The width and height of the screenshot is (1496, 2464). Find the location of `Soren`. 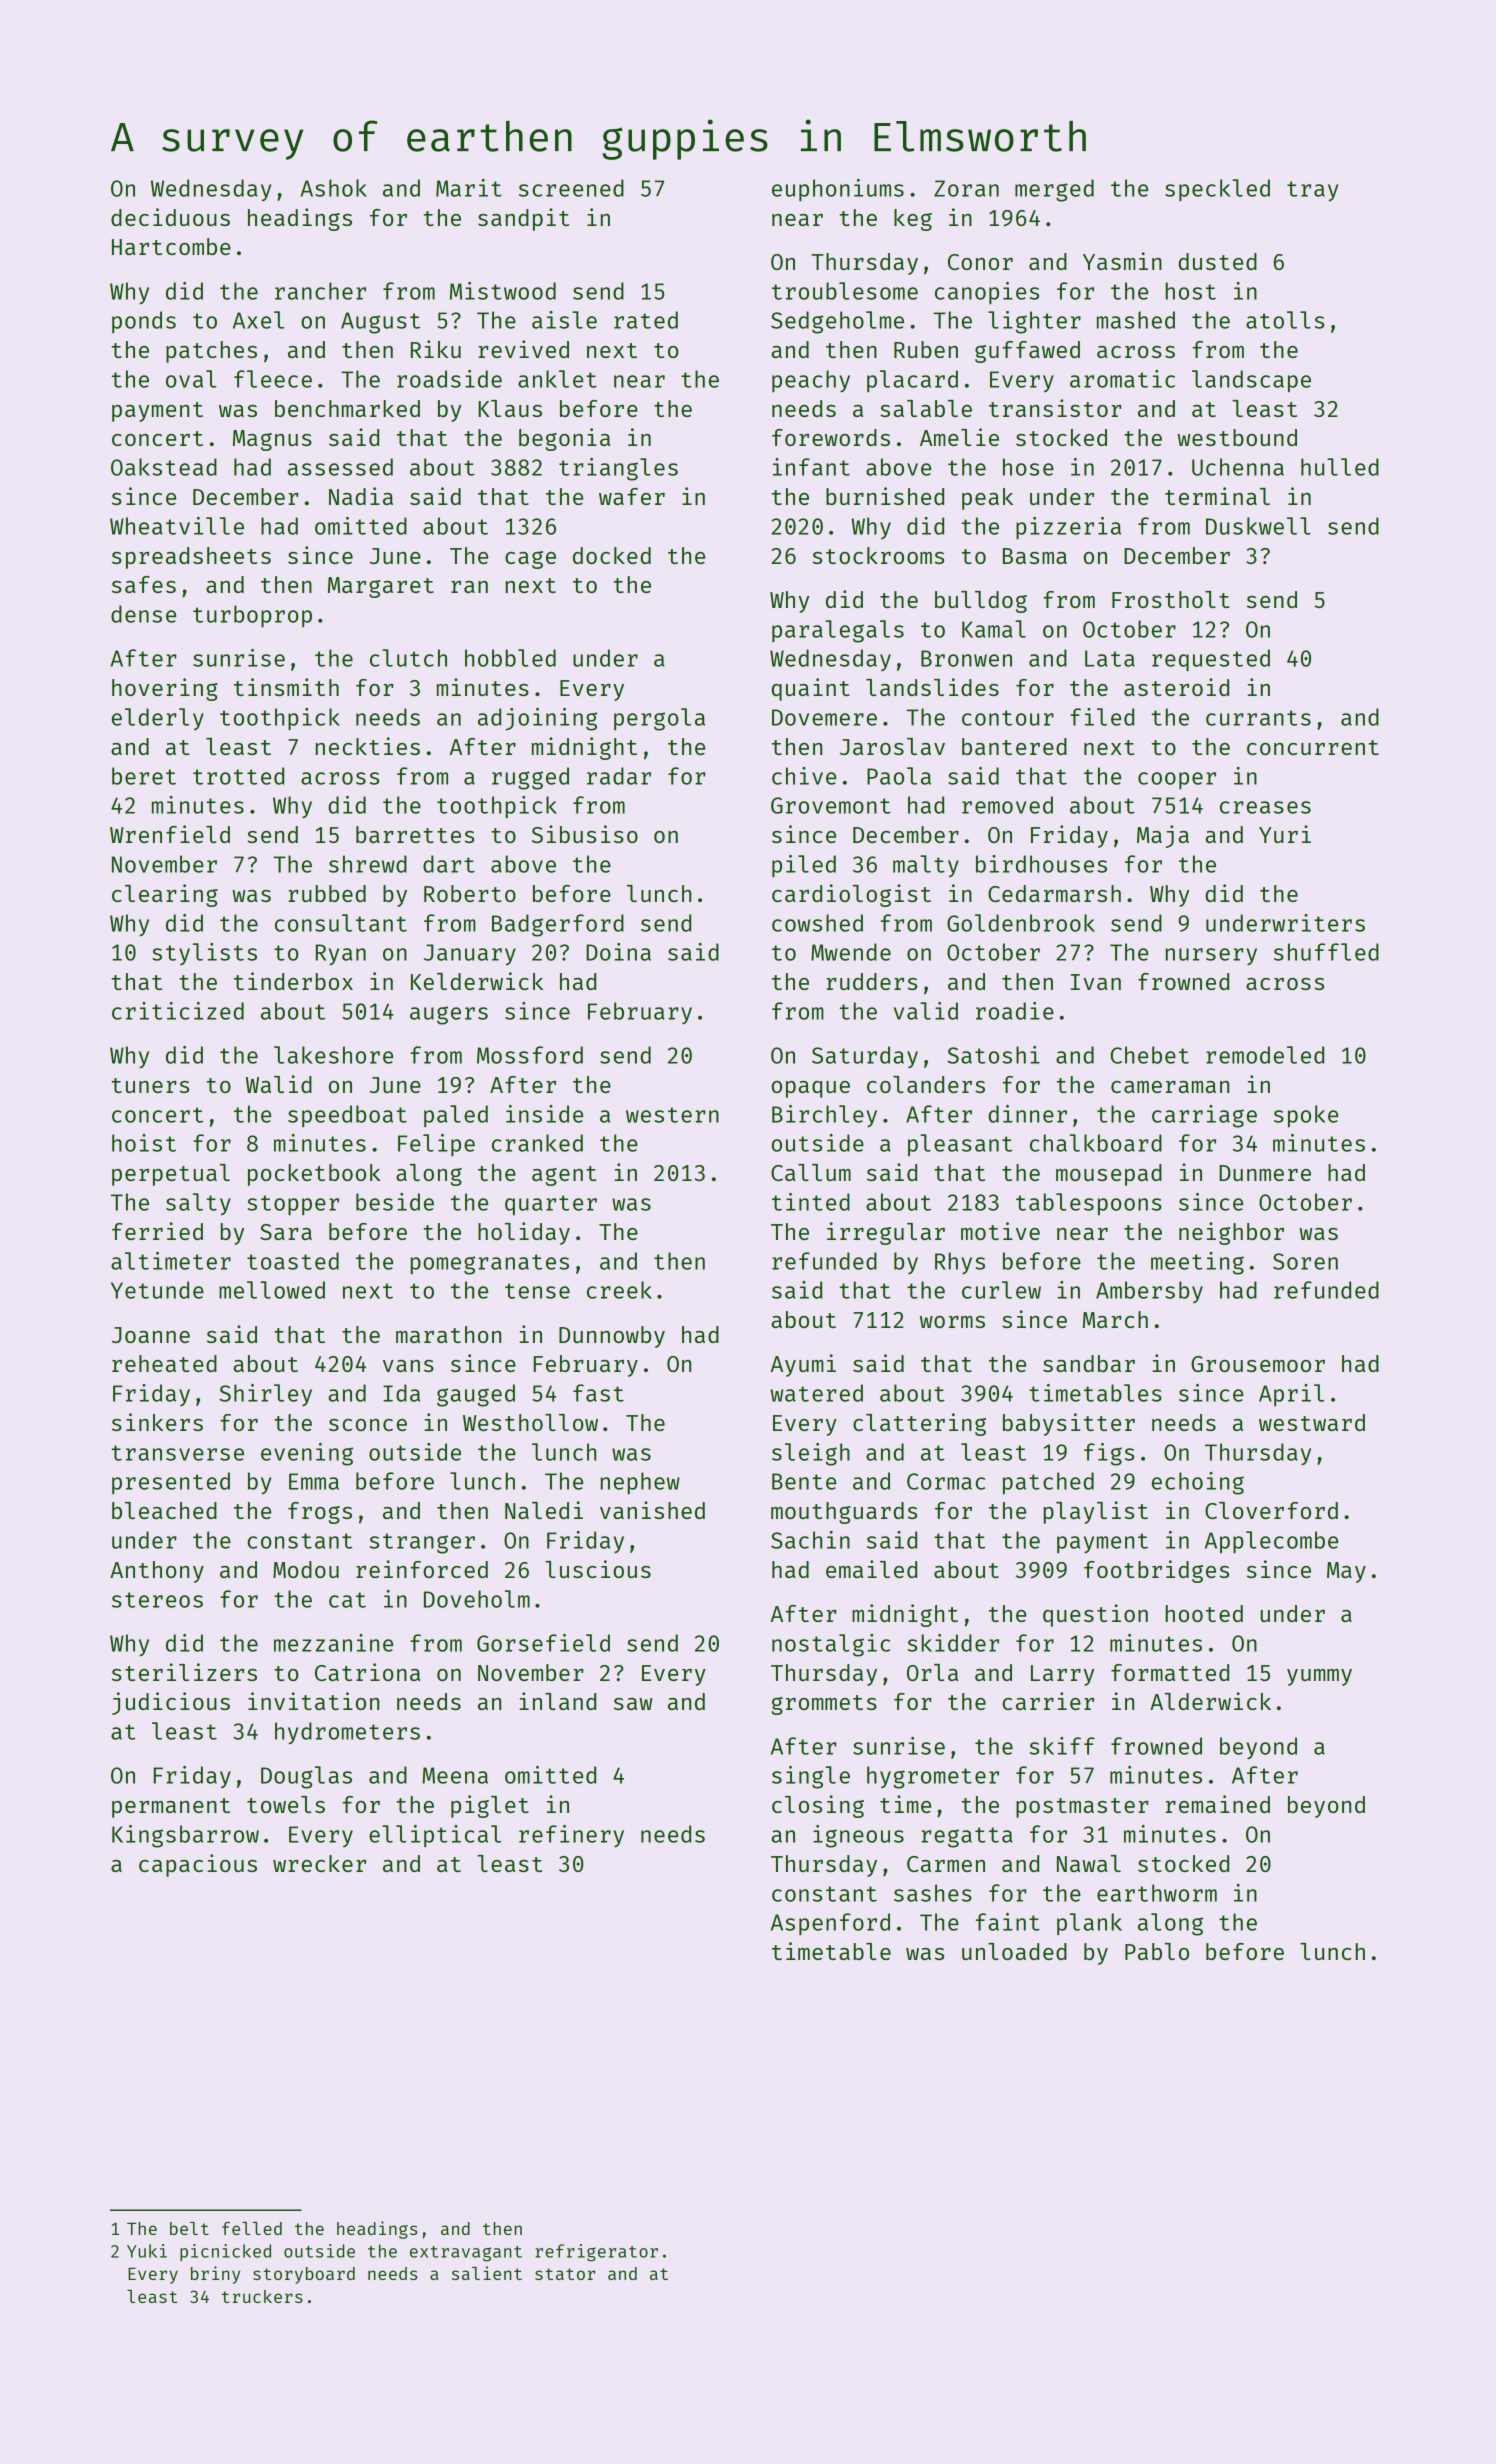

Soren is located at coordinates (1305, 1261).
